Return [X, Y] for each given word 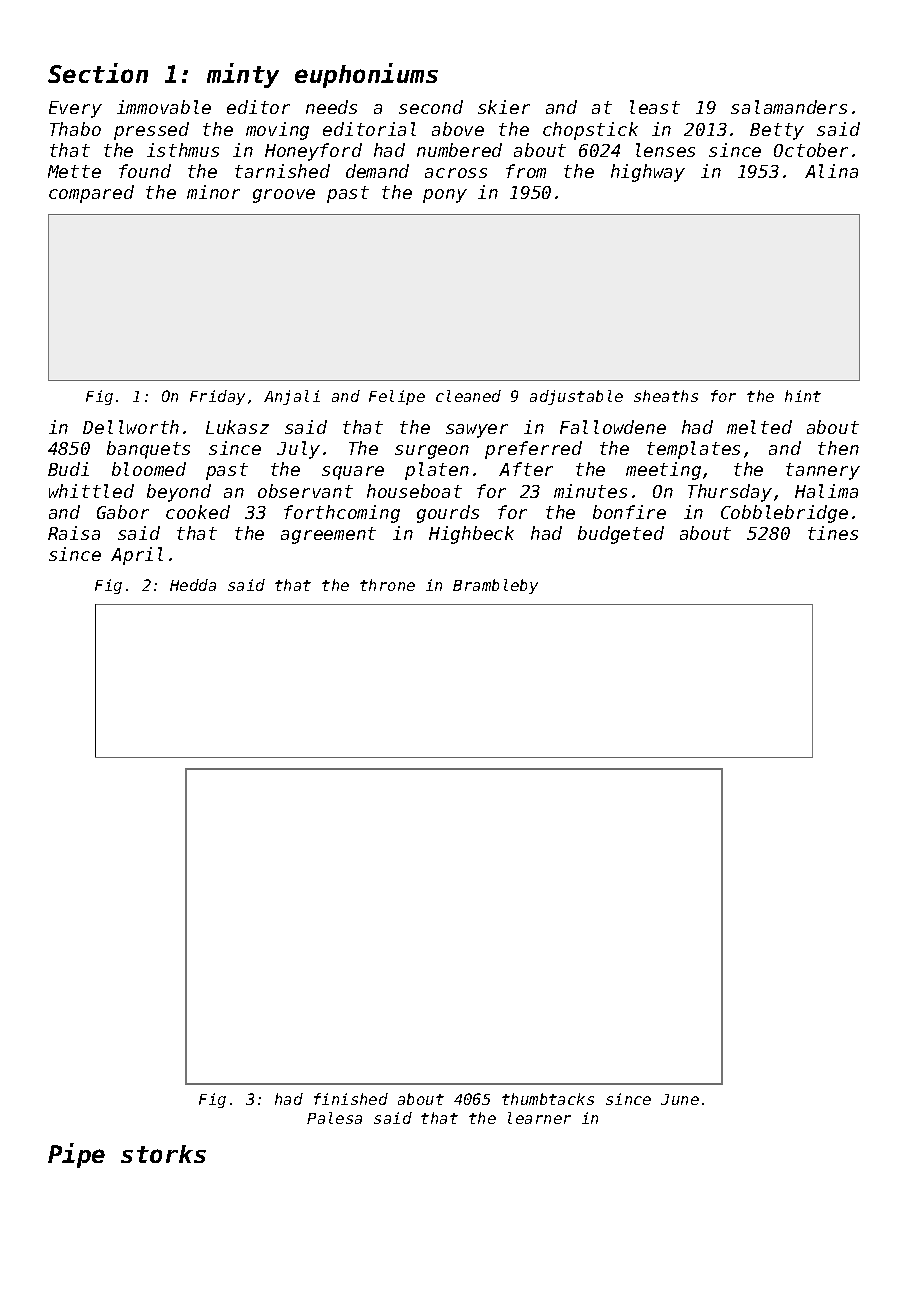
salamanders [789, 107]
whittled [91, 491]
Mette [74, 171]
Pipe [76, 1155]
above [458, 129]
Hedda [193, 585]
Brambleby [495, 586]
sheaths [666, 396]
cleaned [468, 396]
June [680, 1099]
